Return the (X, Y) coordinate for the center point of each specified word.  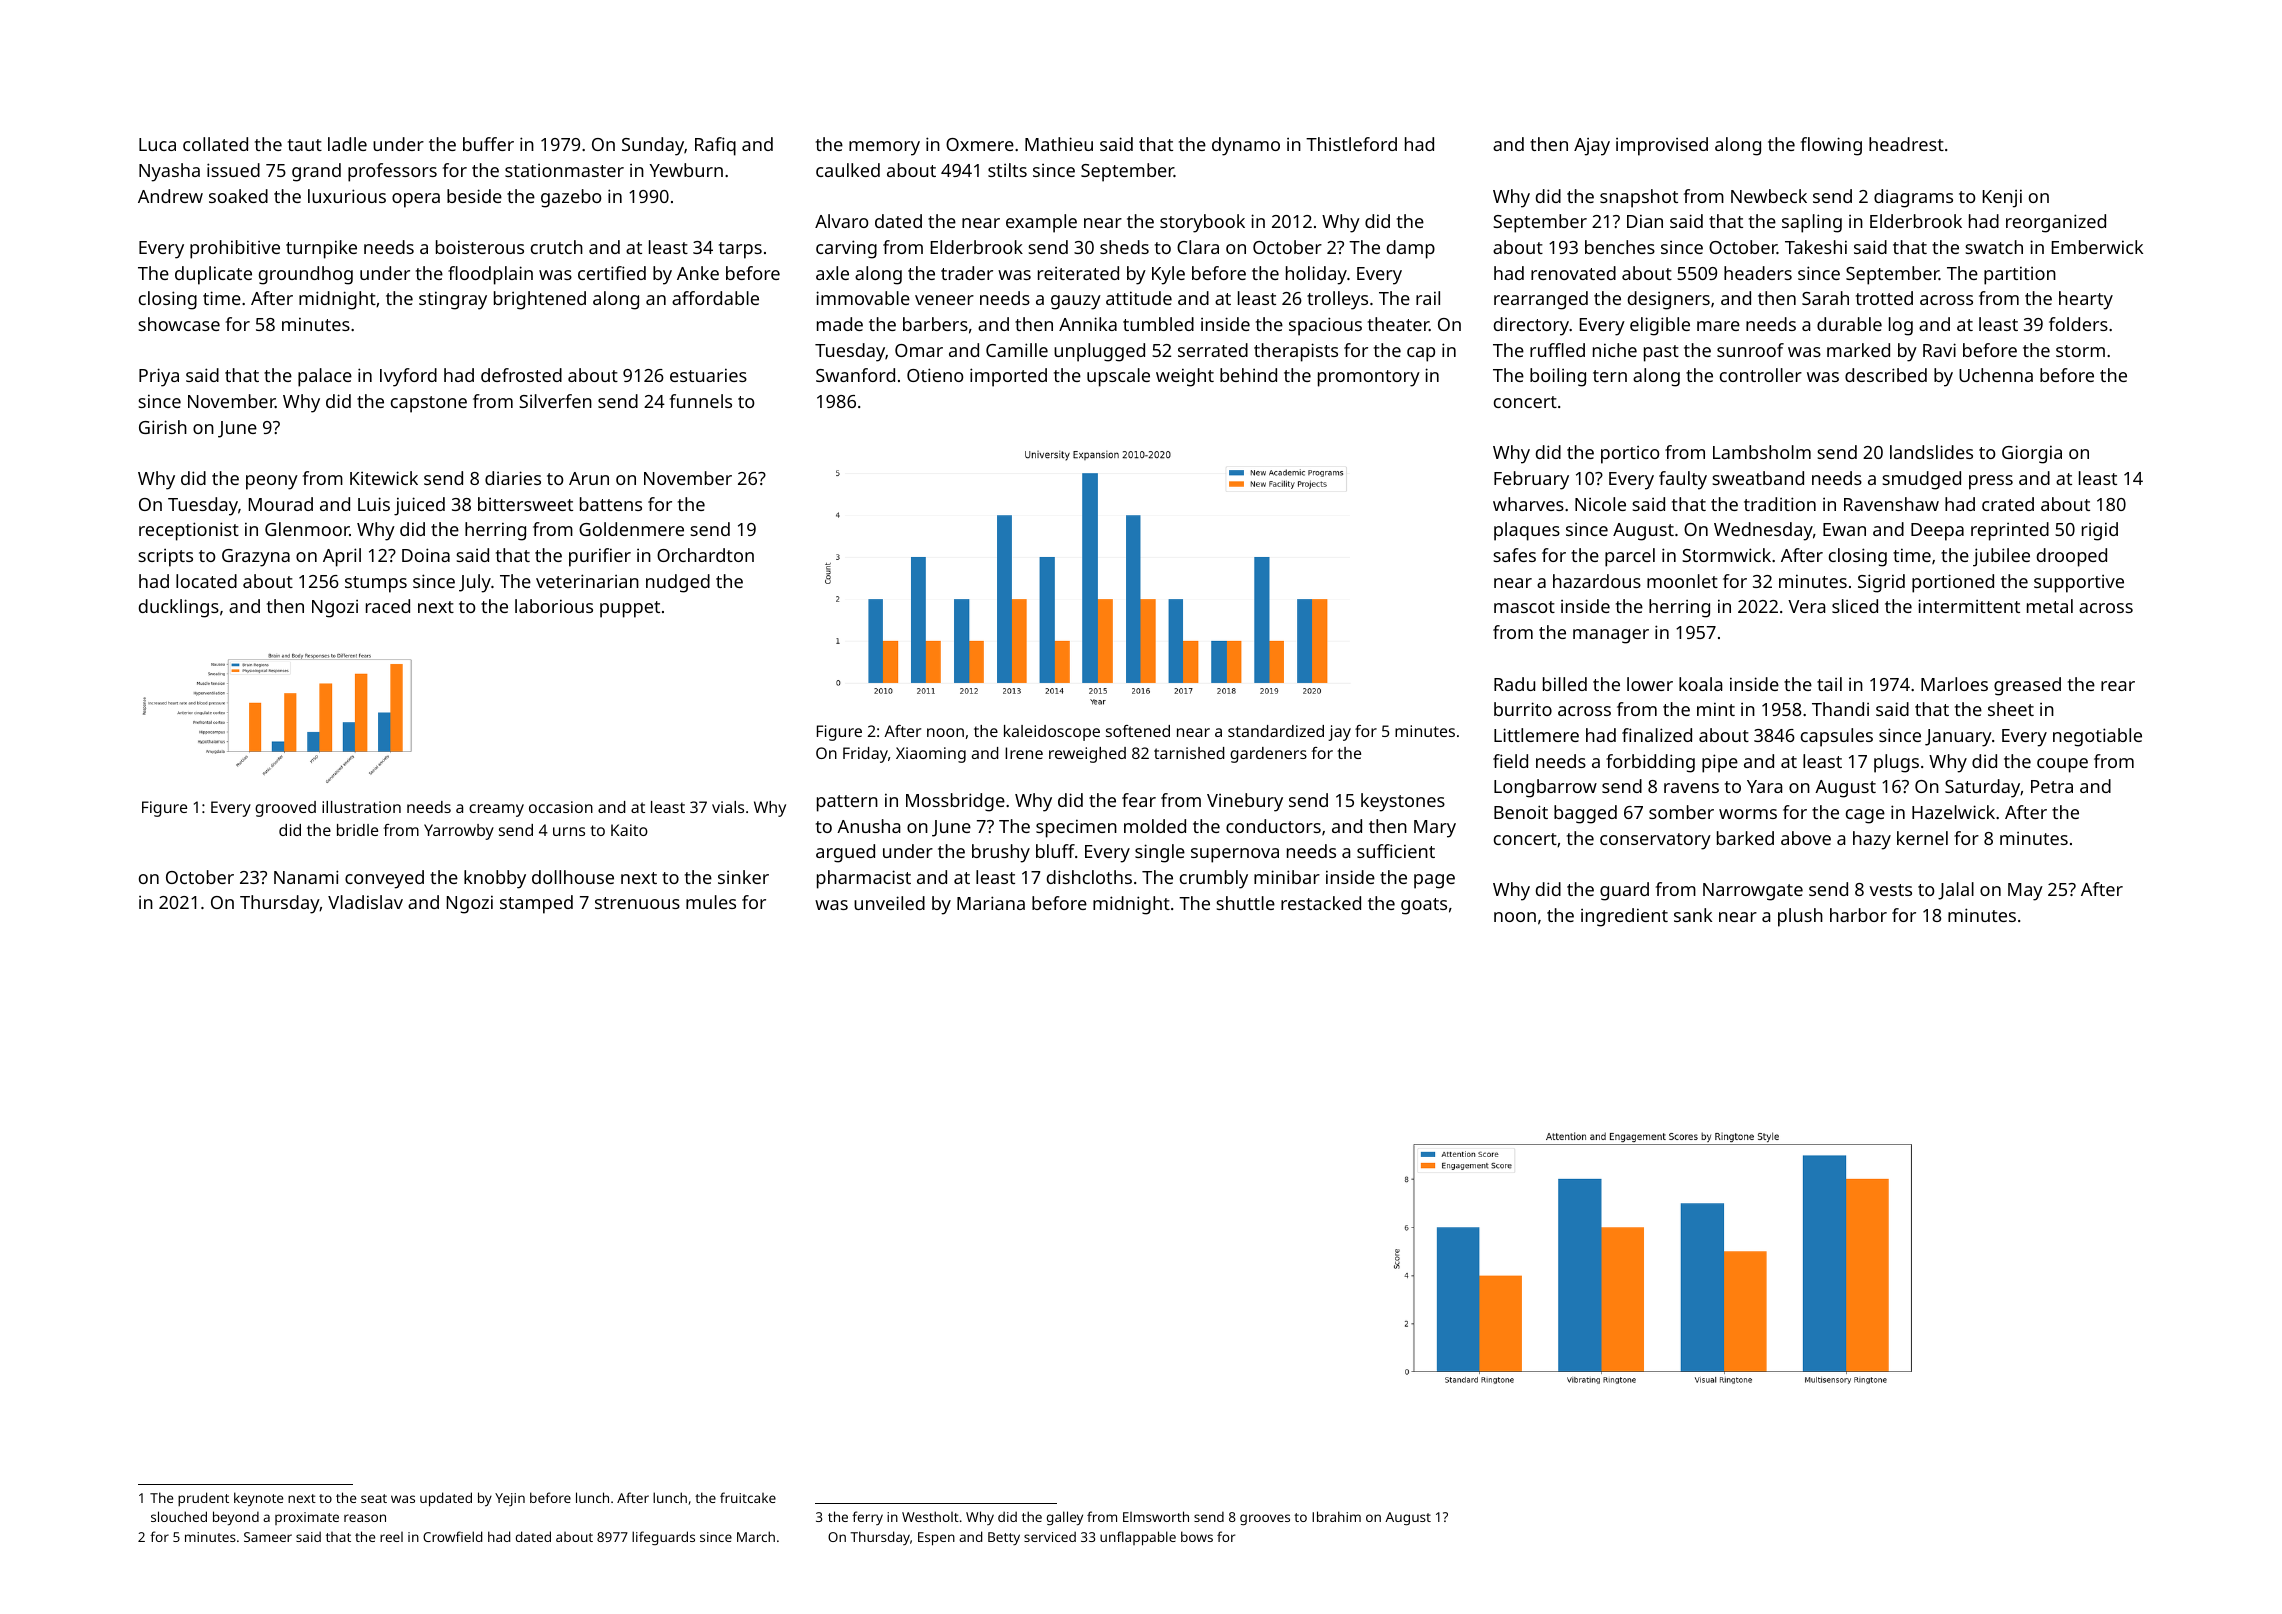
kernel (1922, 838)
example (1041, 223)
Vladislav (365, 902)
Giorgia (2032, 454)
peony (272, 482)
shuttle (1245, 903)
